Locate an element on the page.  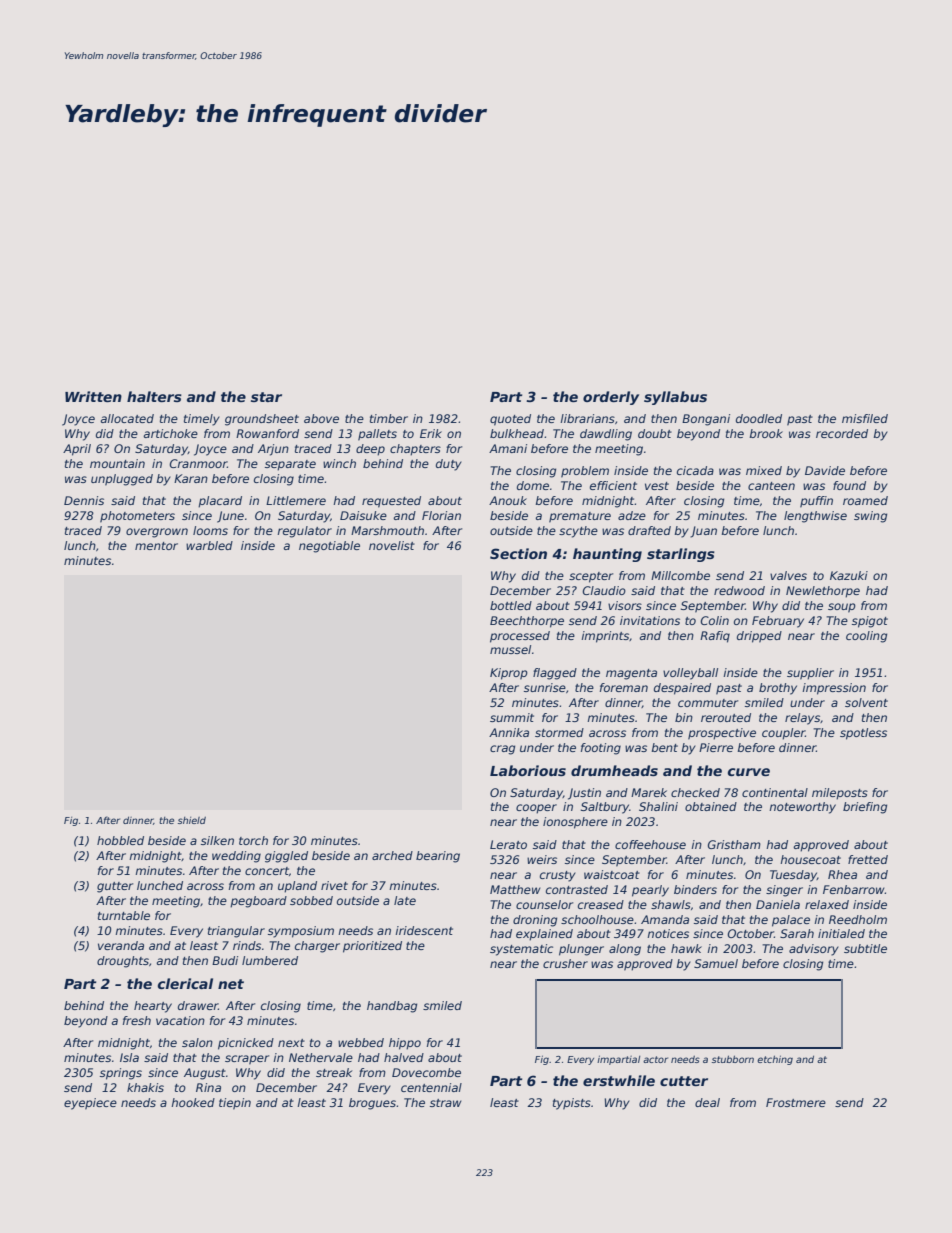
droning is located at coordinates (535, 921).
